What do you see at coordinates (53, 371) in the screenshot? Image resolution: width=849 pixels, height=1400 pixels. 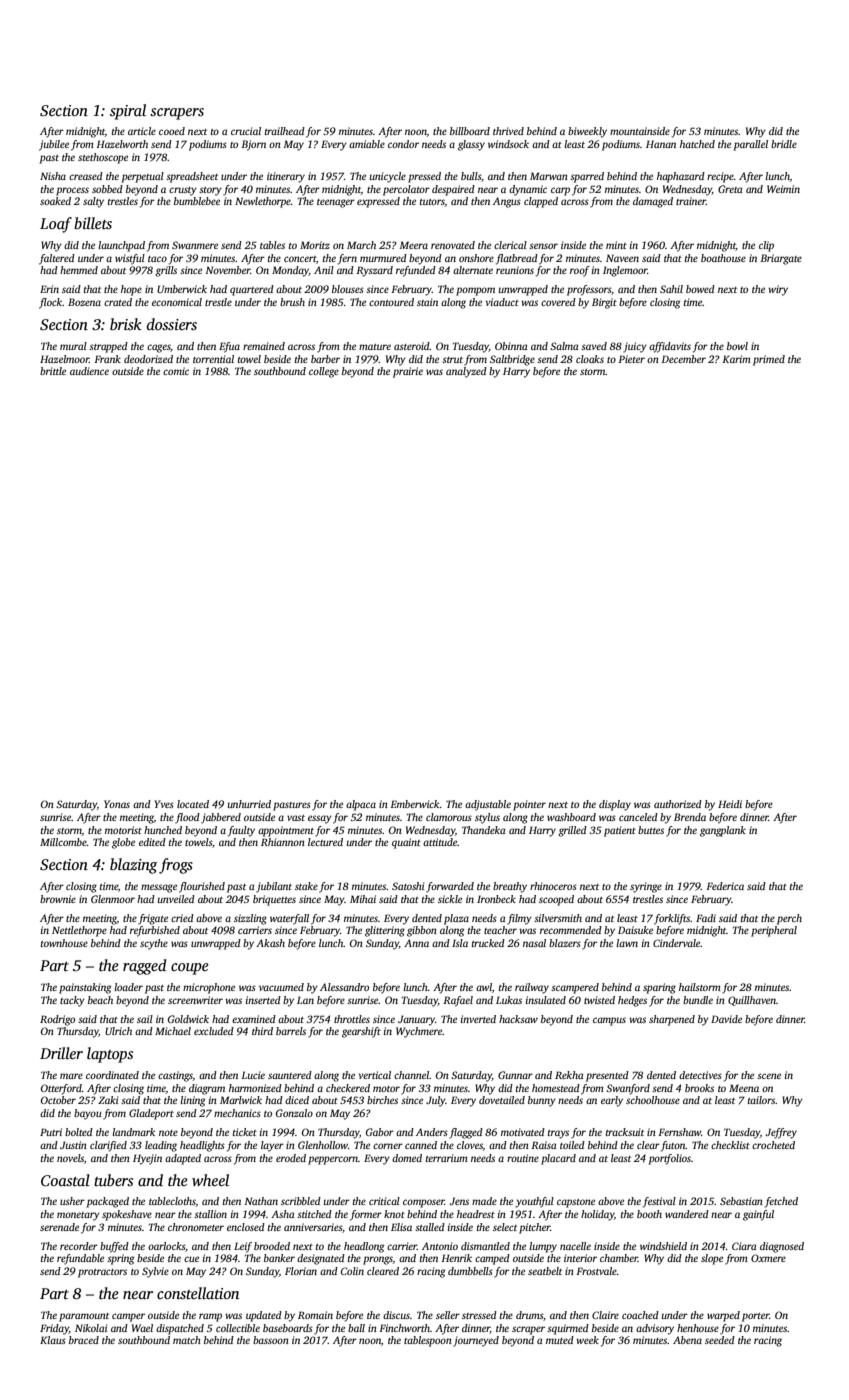 I see `brittle` at bounding box center [53, 371].
